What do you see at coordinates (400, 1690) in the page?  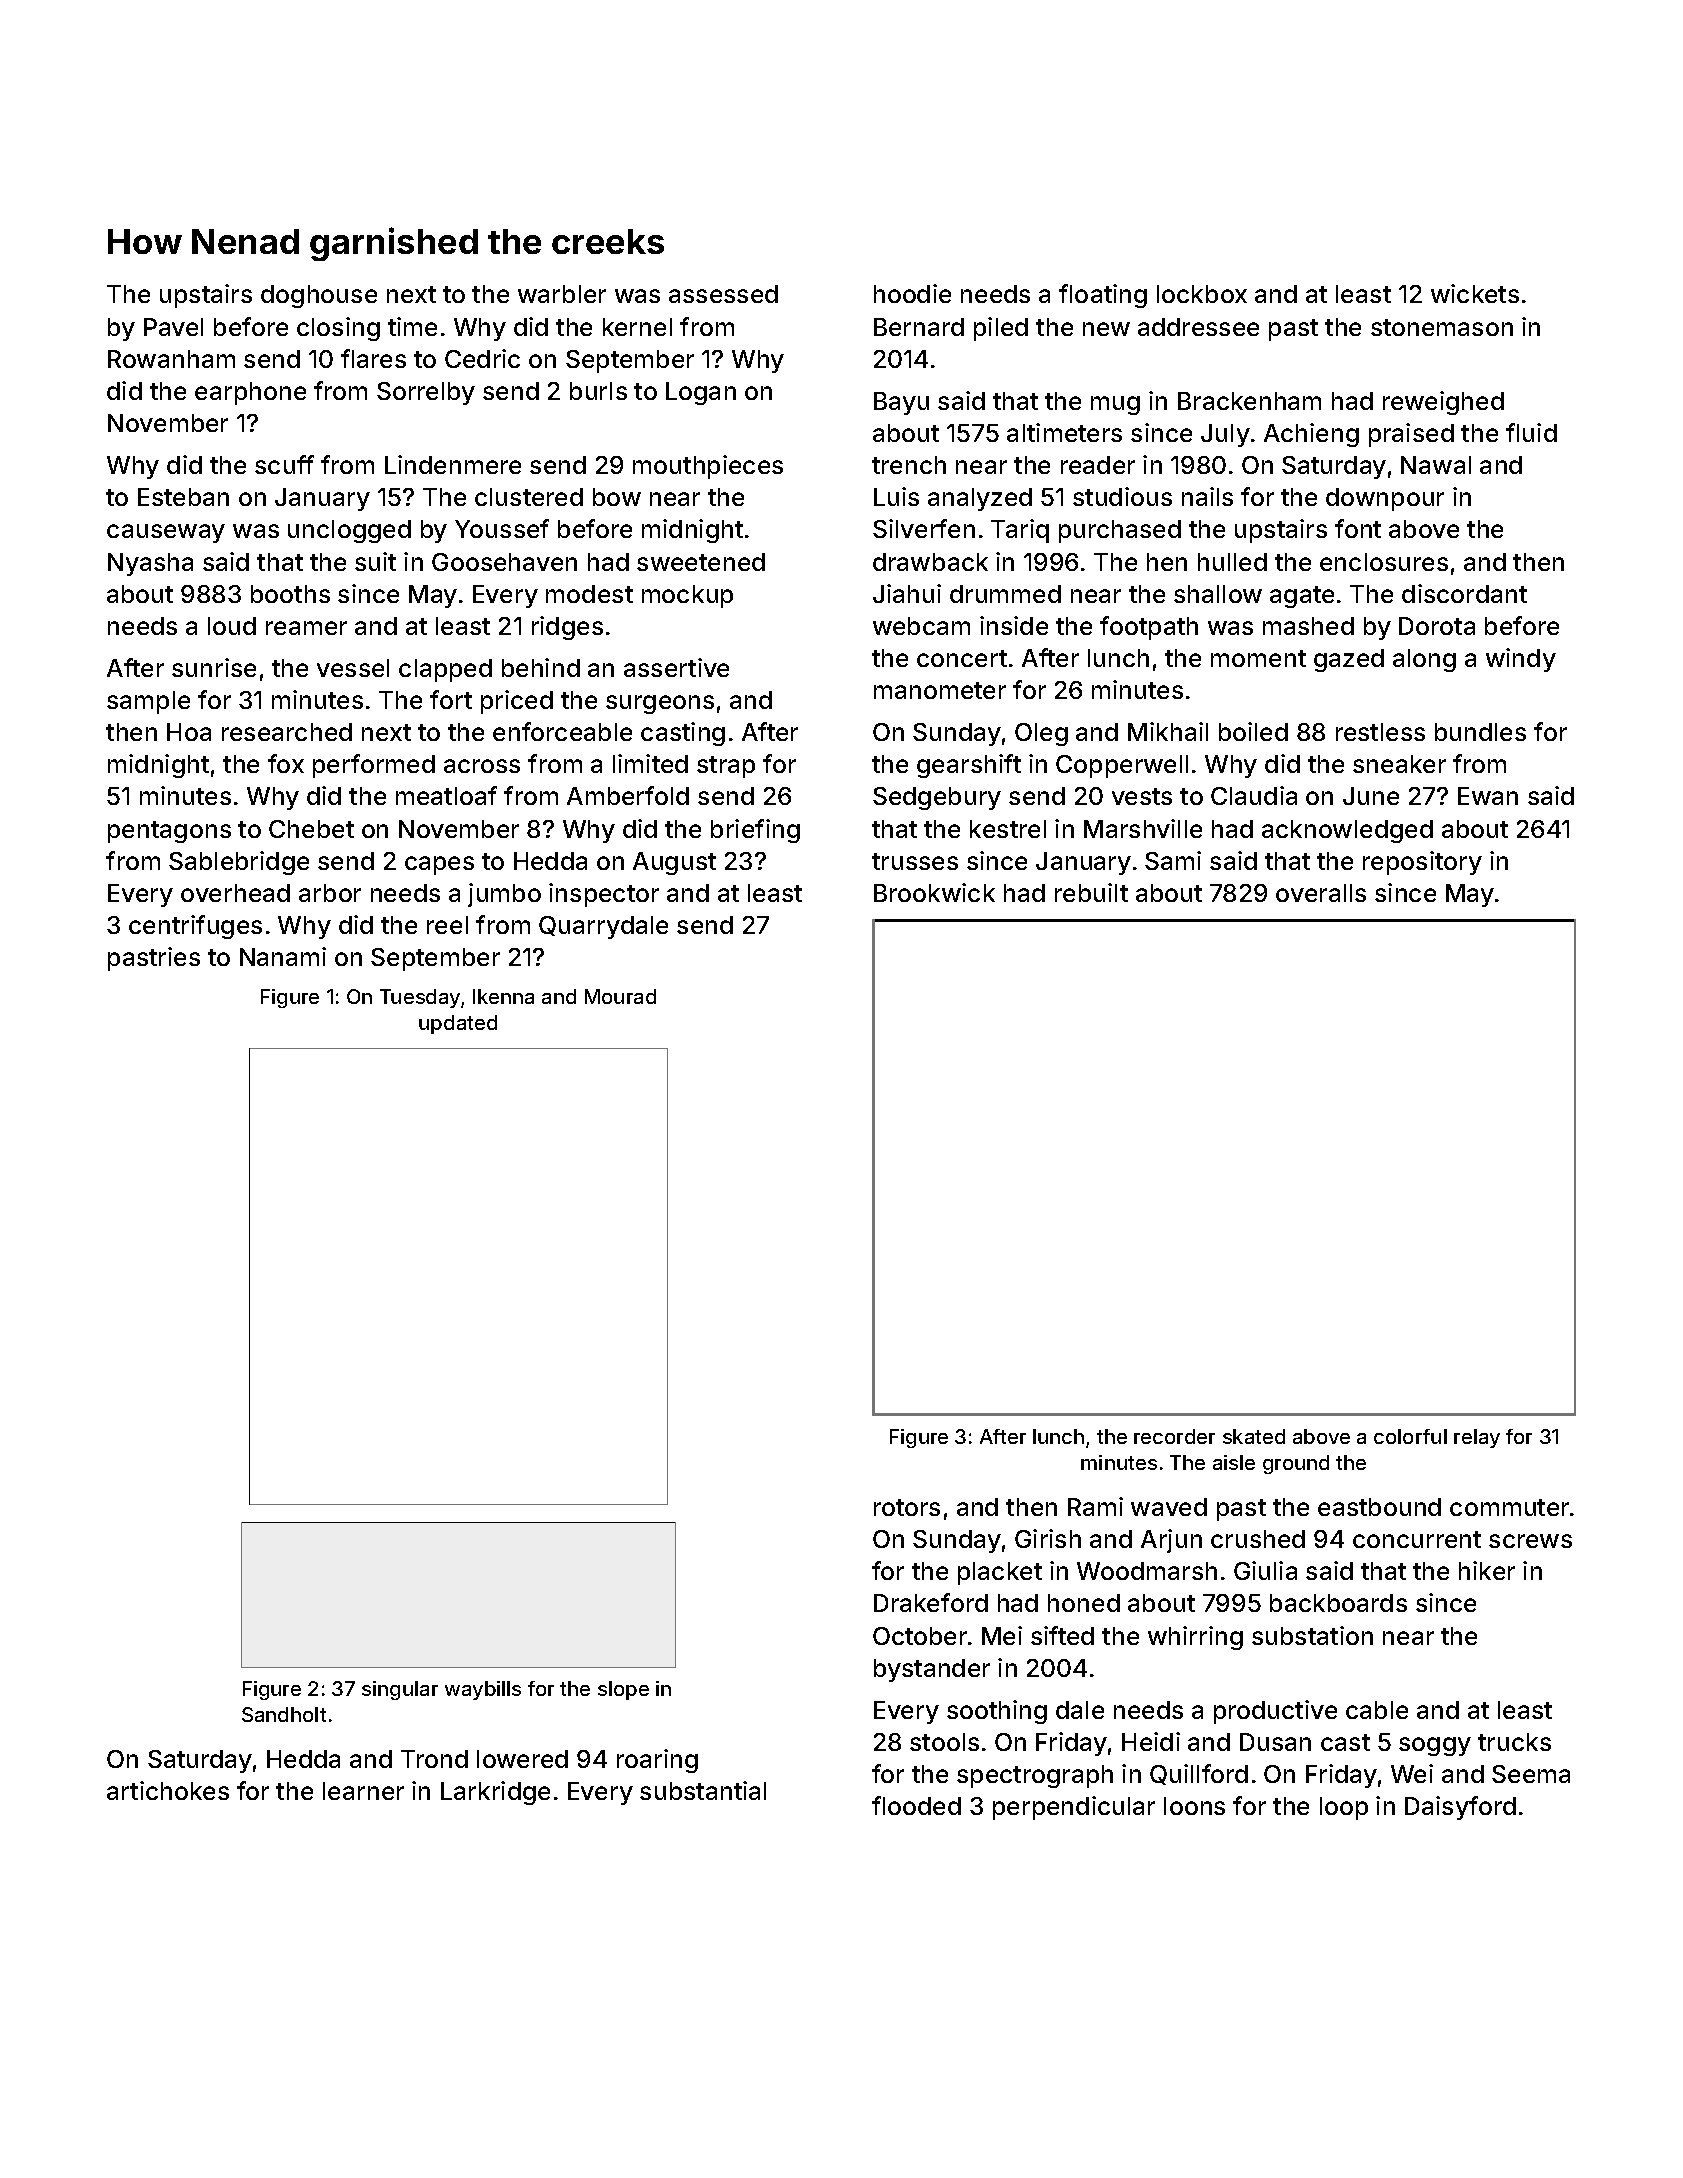 I see `singular` at bounding box center [400, 1690].
